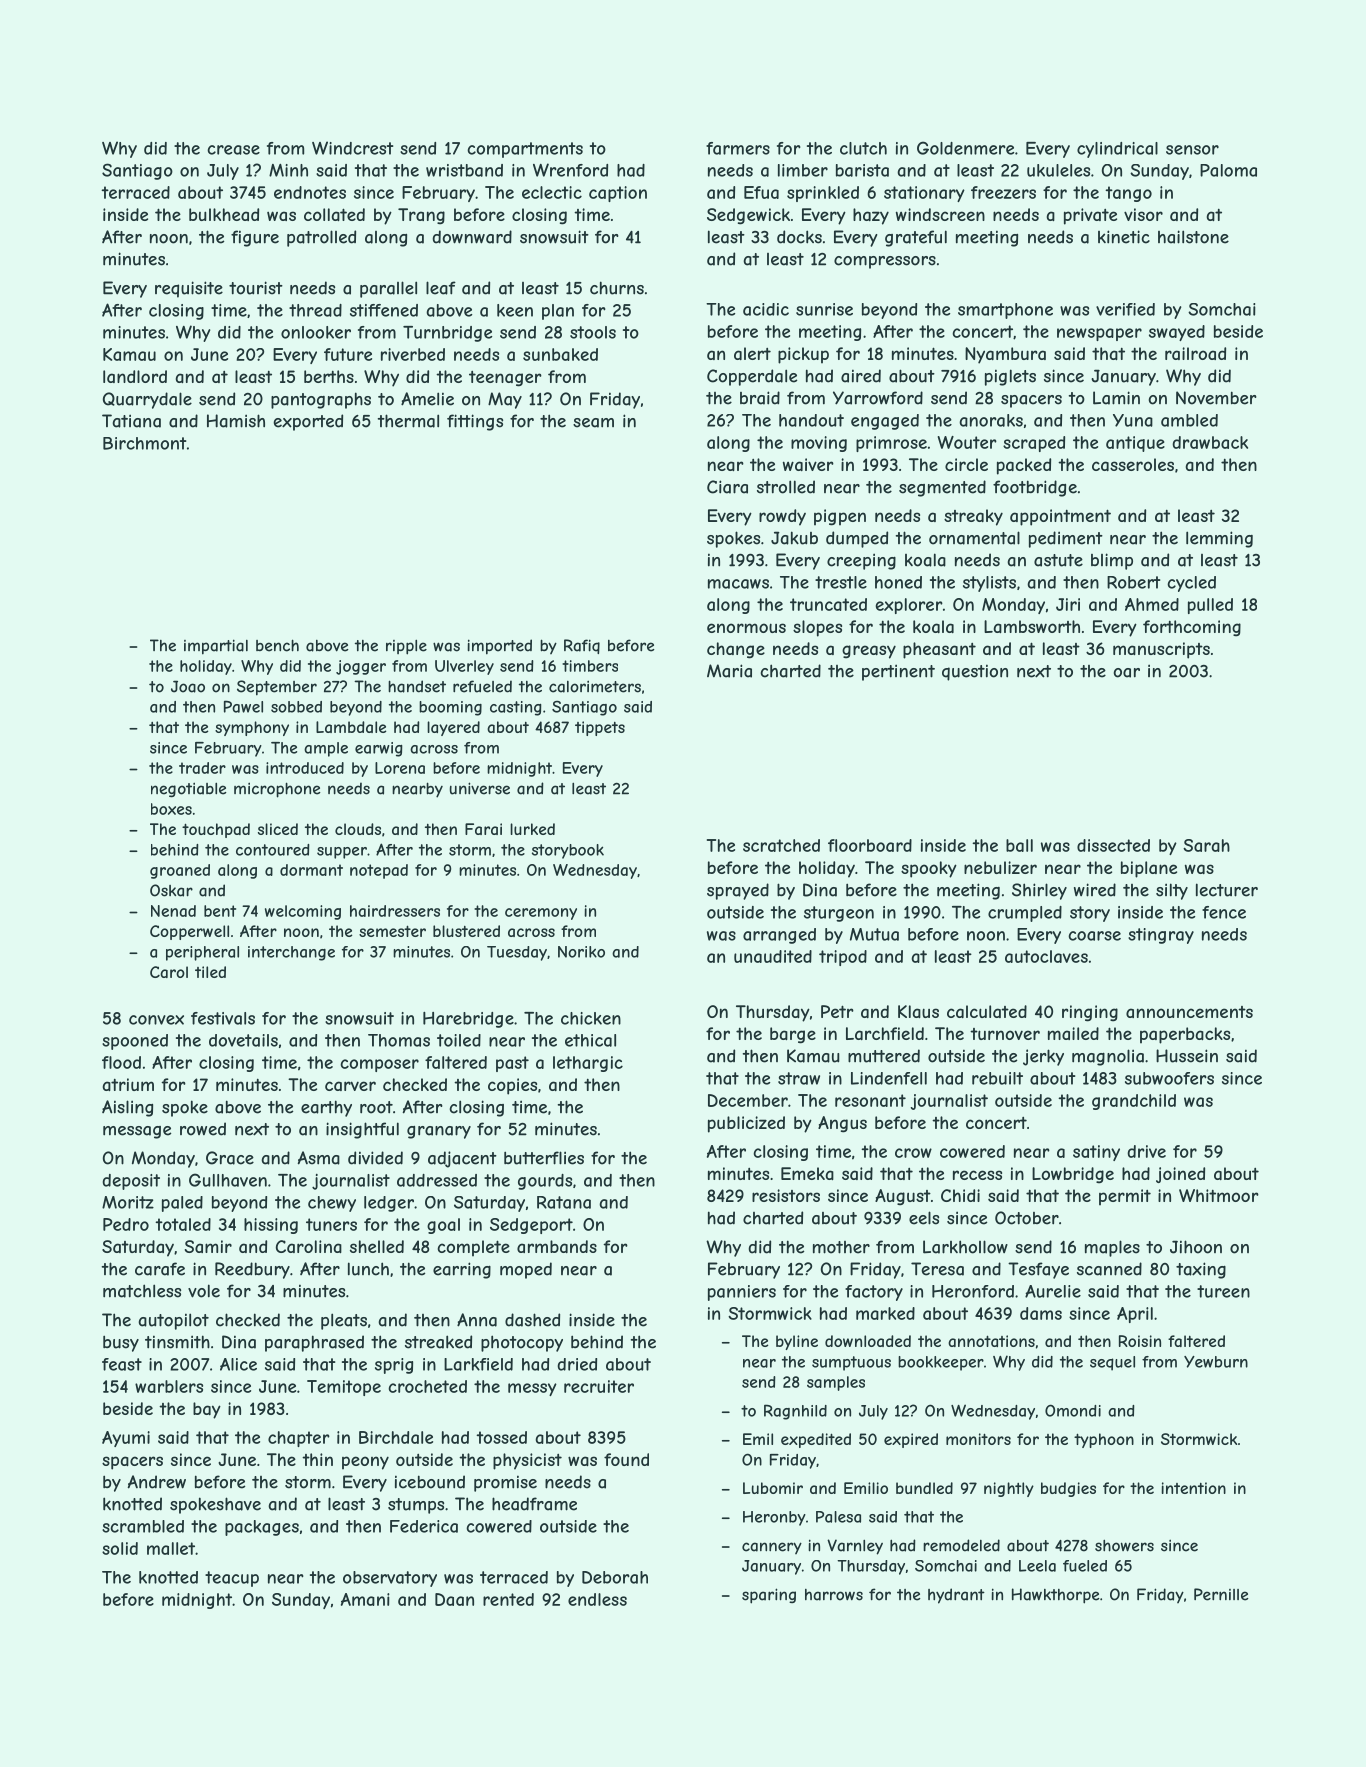  What do you see at coordinates (1206, 845) in the screenshot?
I see `Sarah` at bounding box center [1206, 845].
